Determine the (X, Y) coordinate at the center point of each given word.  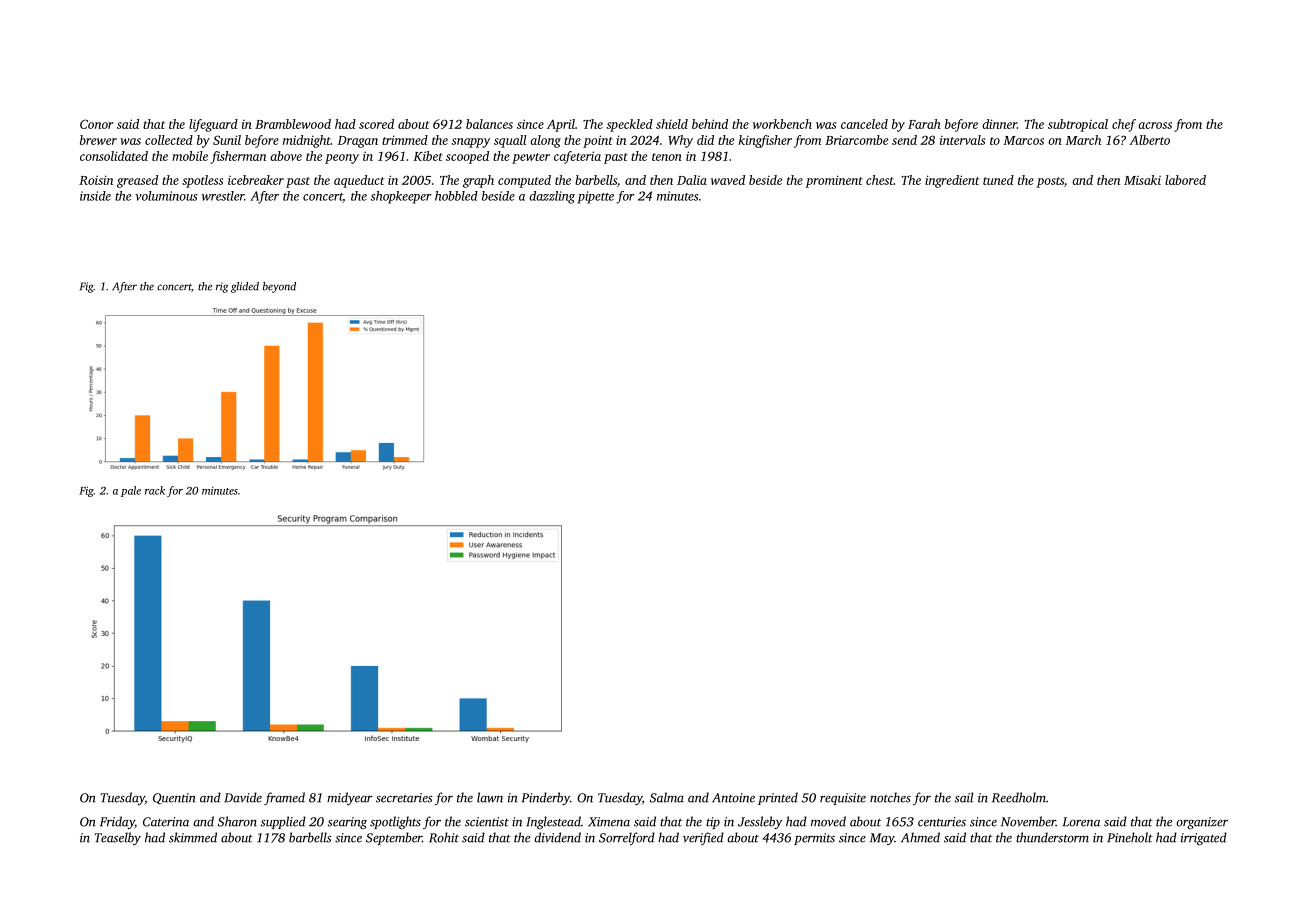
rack (155, 490)
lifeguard (213, 125)
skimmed (193, 837)
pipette (595, 197)
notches (890, 797)
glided (245, 287)
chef (1124, 125)
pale (131, 491)
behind (710, 124)
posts (1050, 182)
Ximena (609, 822)
